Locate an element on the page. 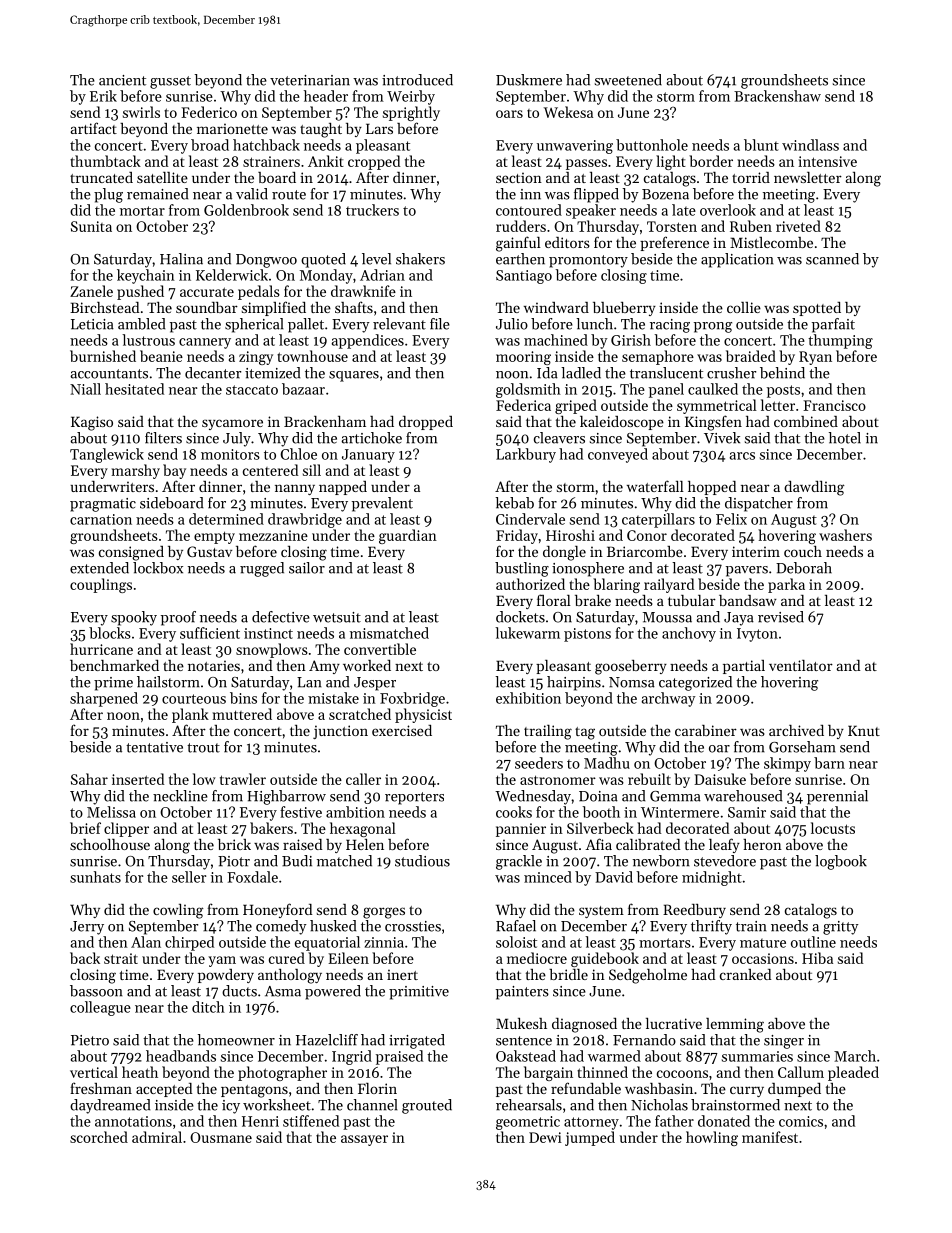 The width and height of the image is (952, 1233). Brackenshaw is located at coordinates (777, 96).
